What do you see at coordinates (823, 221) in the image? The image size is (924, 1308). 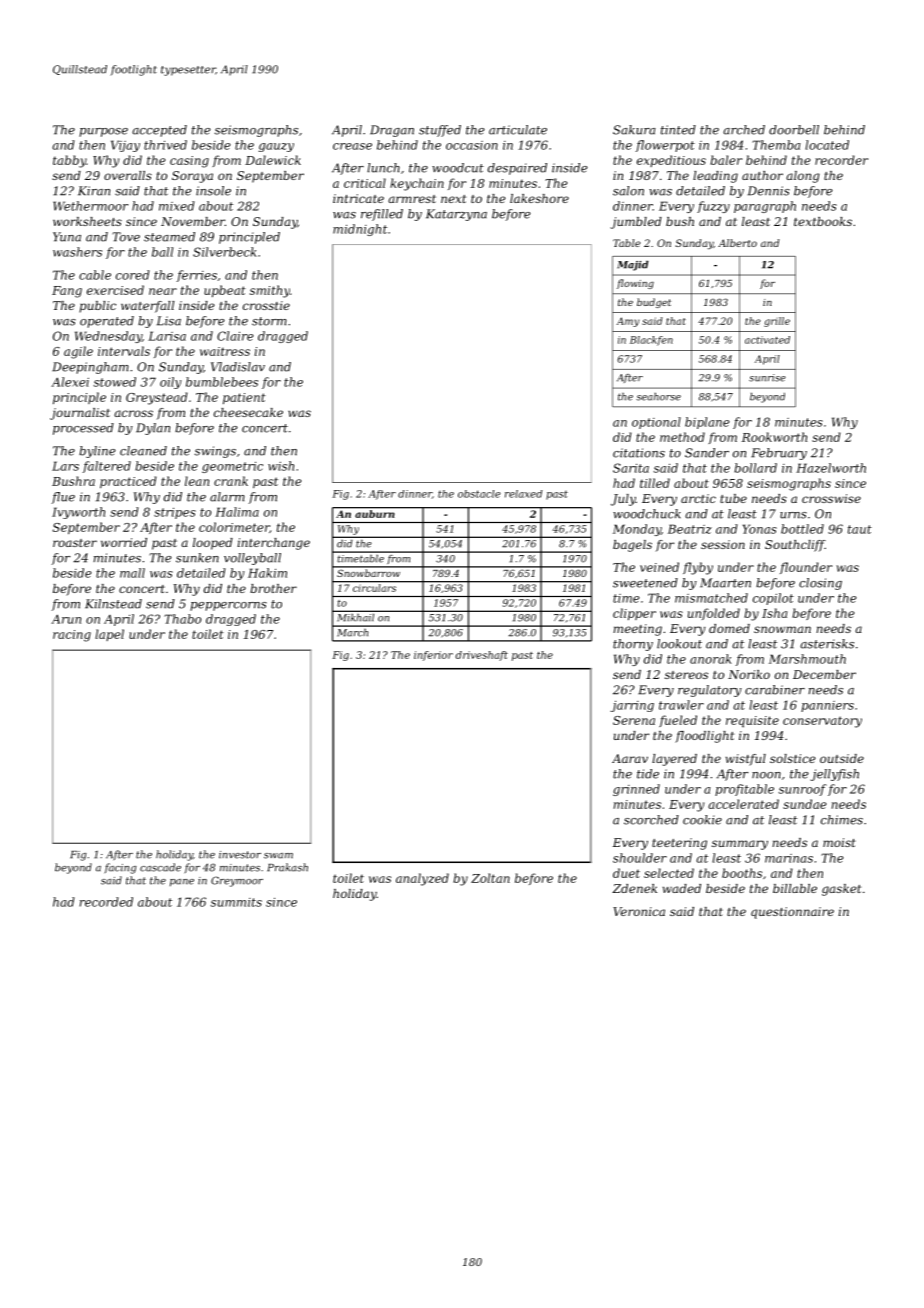 I see `textbooks` at bounding box center [823, 221].
